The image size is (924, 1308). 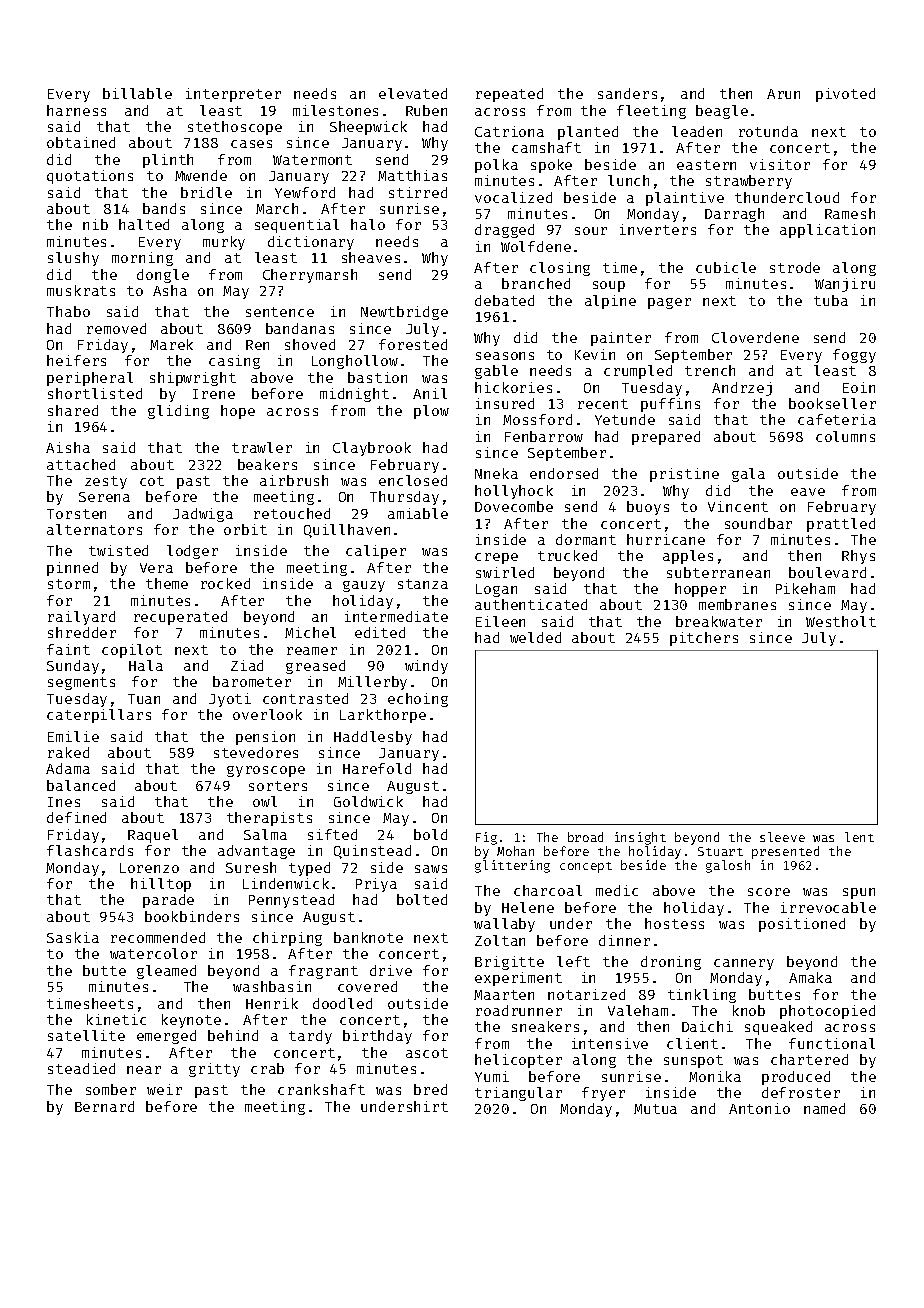 I want to click on watercolor, so click(x=153, y=953).
